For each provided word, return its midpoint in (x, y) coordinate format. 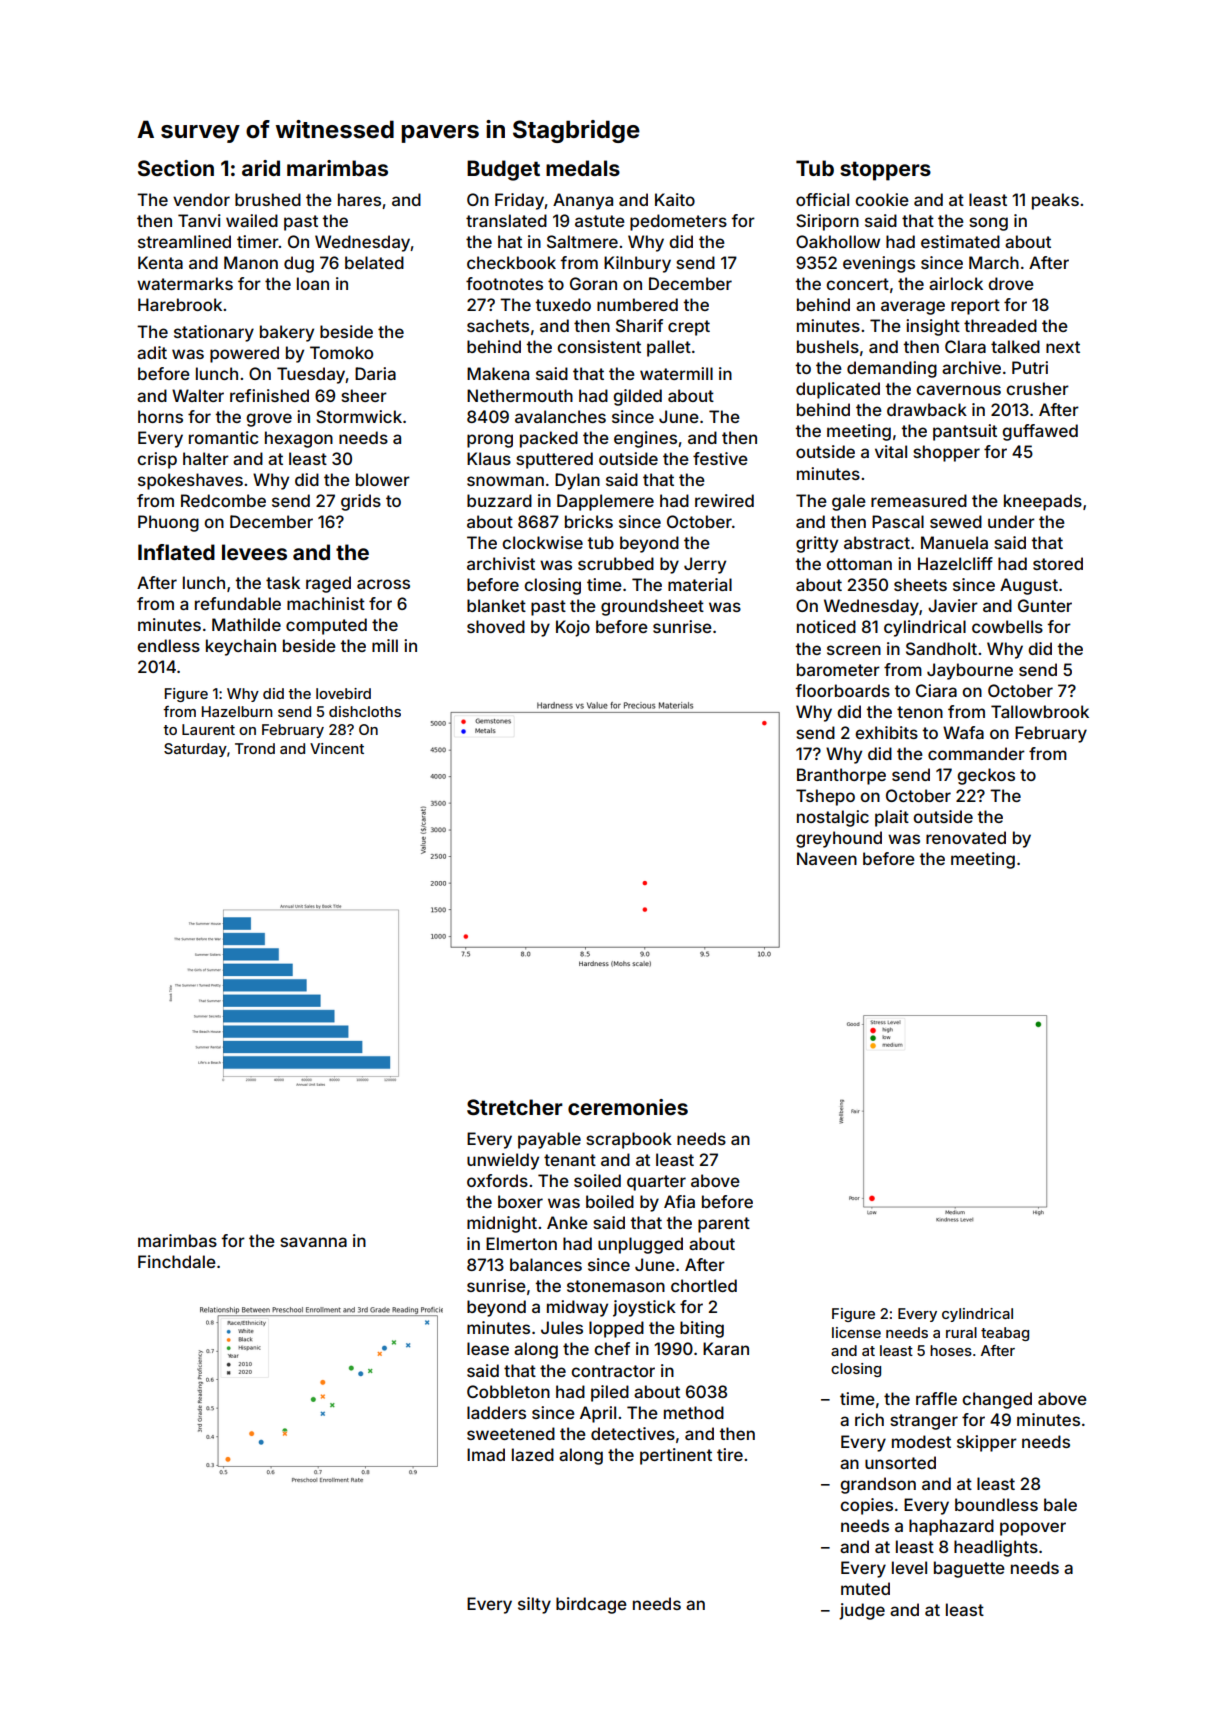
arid (261, 168)
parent (724, 1225)
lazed (533, 1454)
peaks (1055, 201)
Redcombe (223, 500)
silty (534, 1605)
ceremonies (628, 1107)
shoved (496, 626)
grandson (878, 1485)
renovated (966, 837)
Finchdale (177, 1261)
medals (583, 168)
